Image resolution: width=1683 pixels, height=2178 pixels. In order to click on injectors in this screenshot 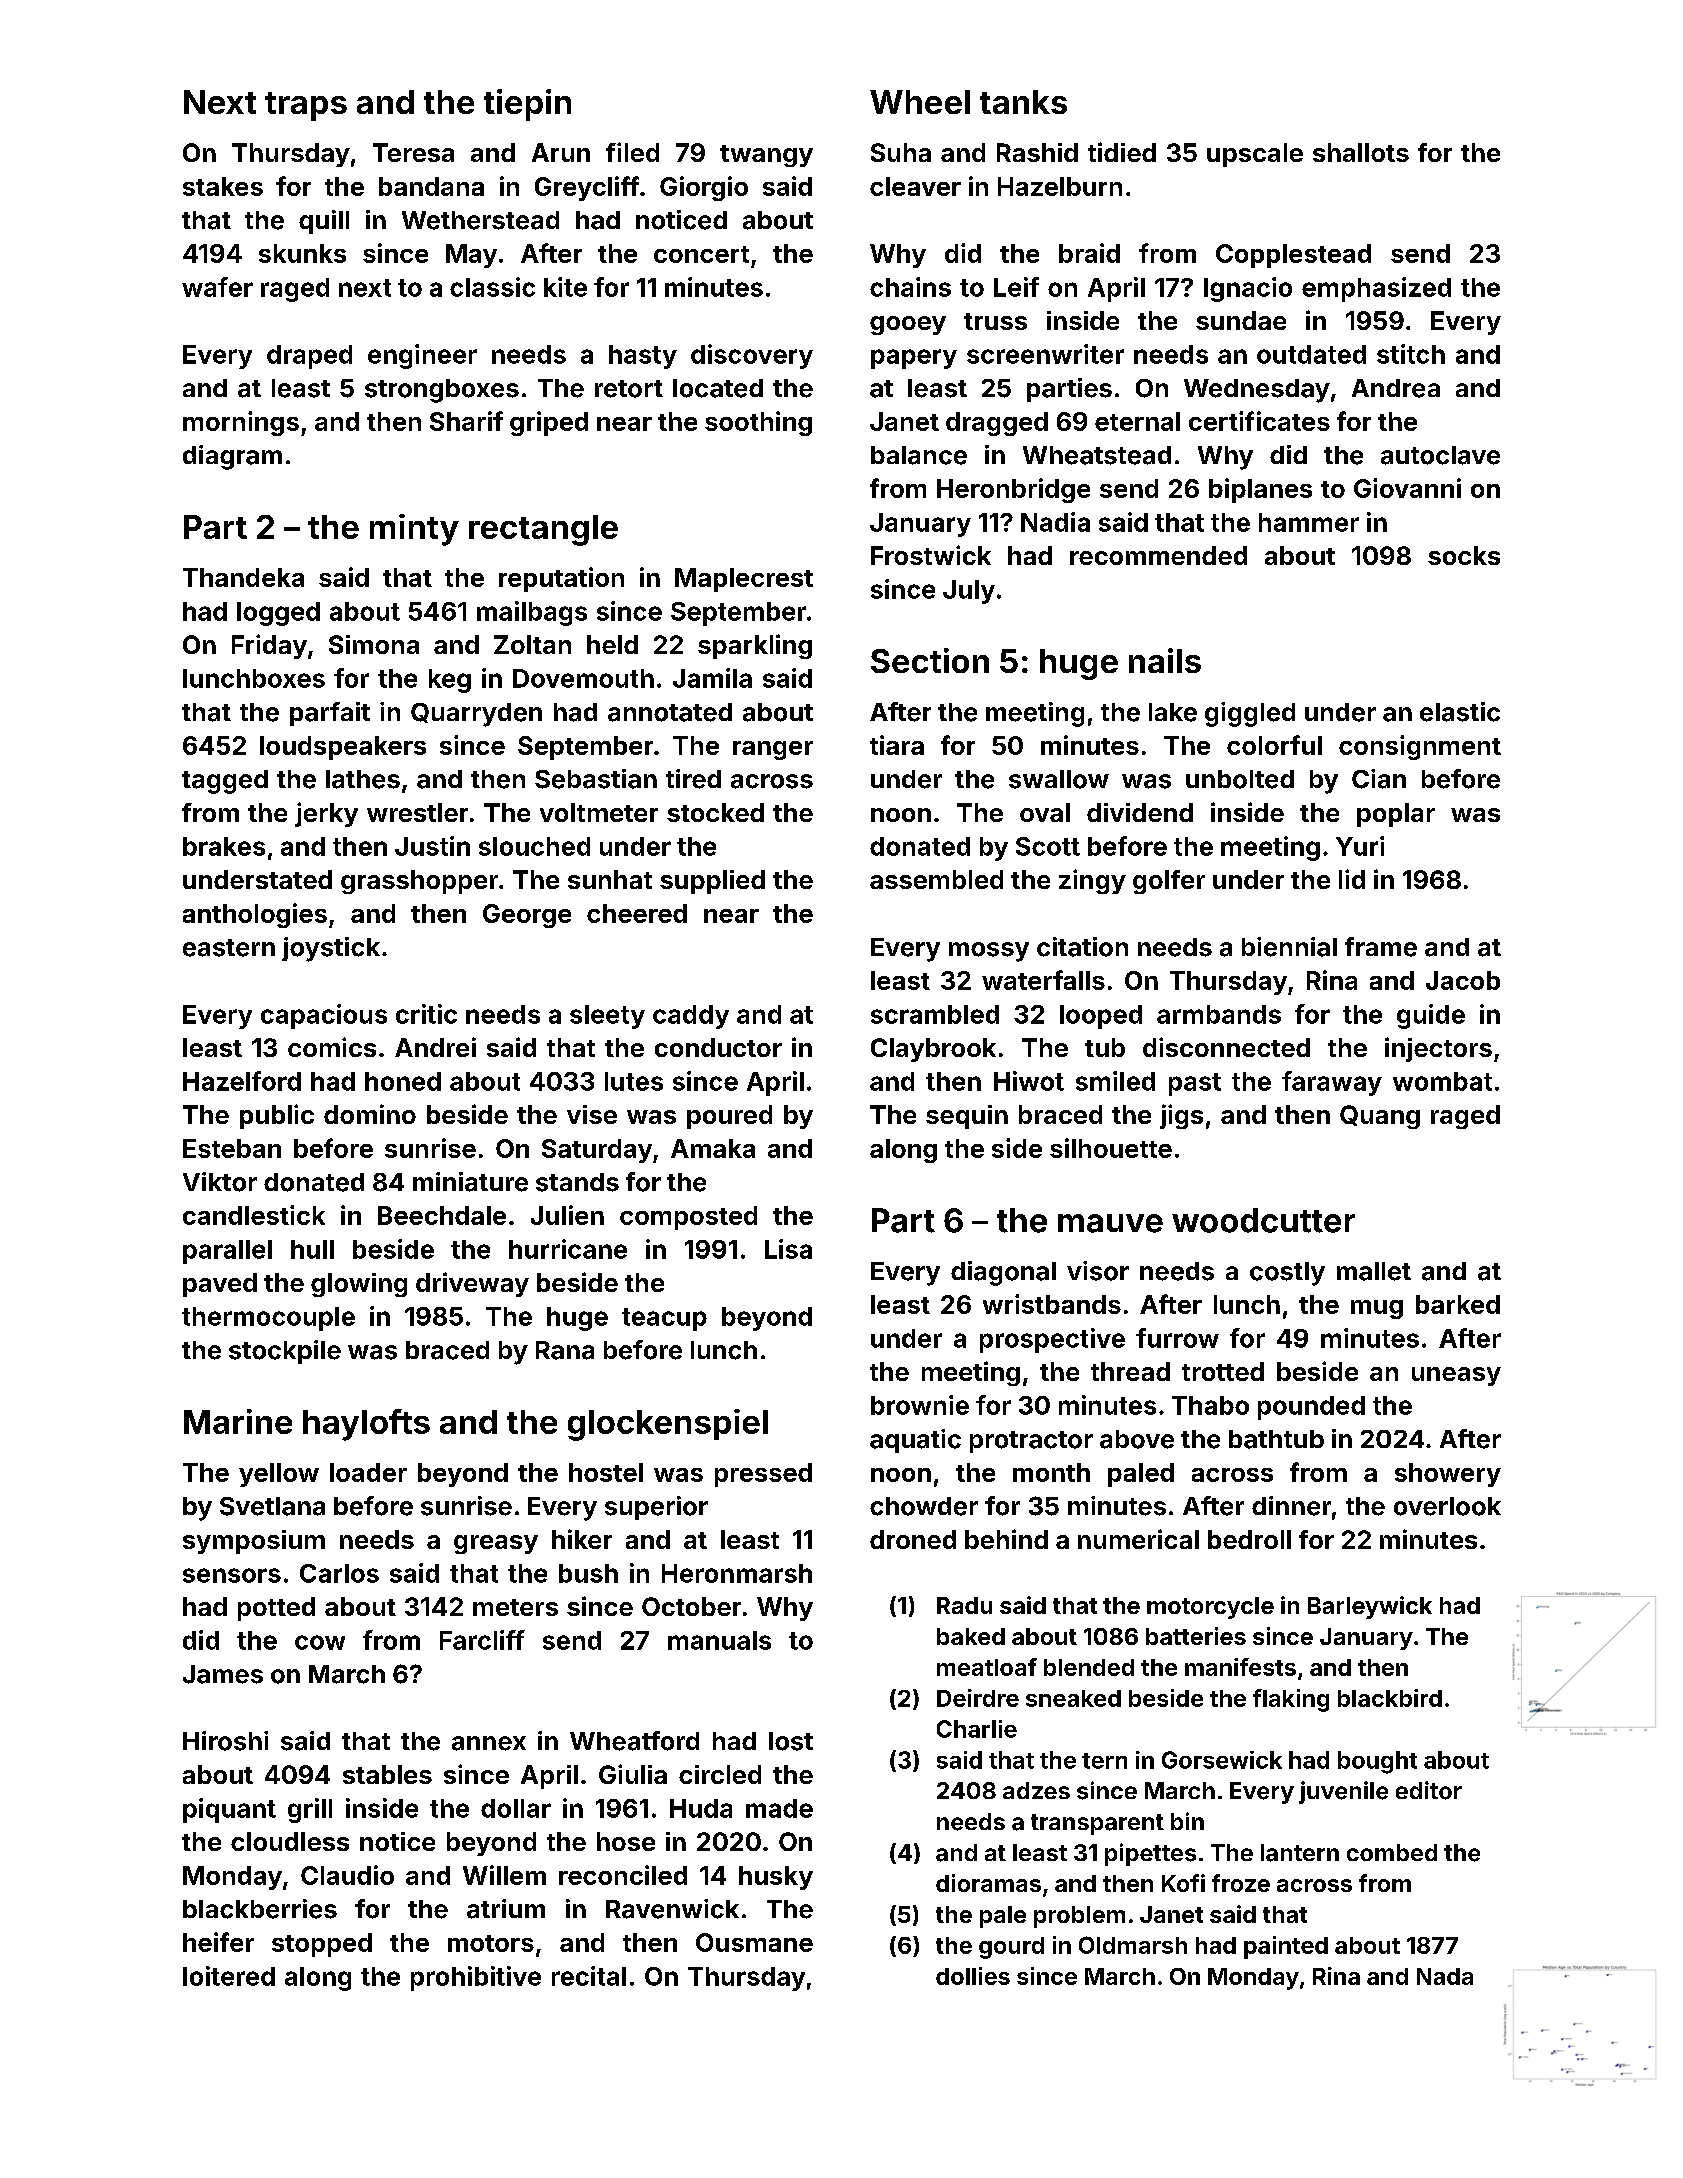, I will do `click(1438, 1049)`.
